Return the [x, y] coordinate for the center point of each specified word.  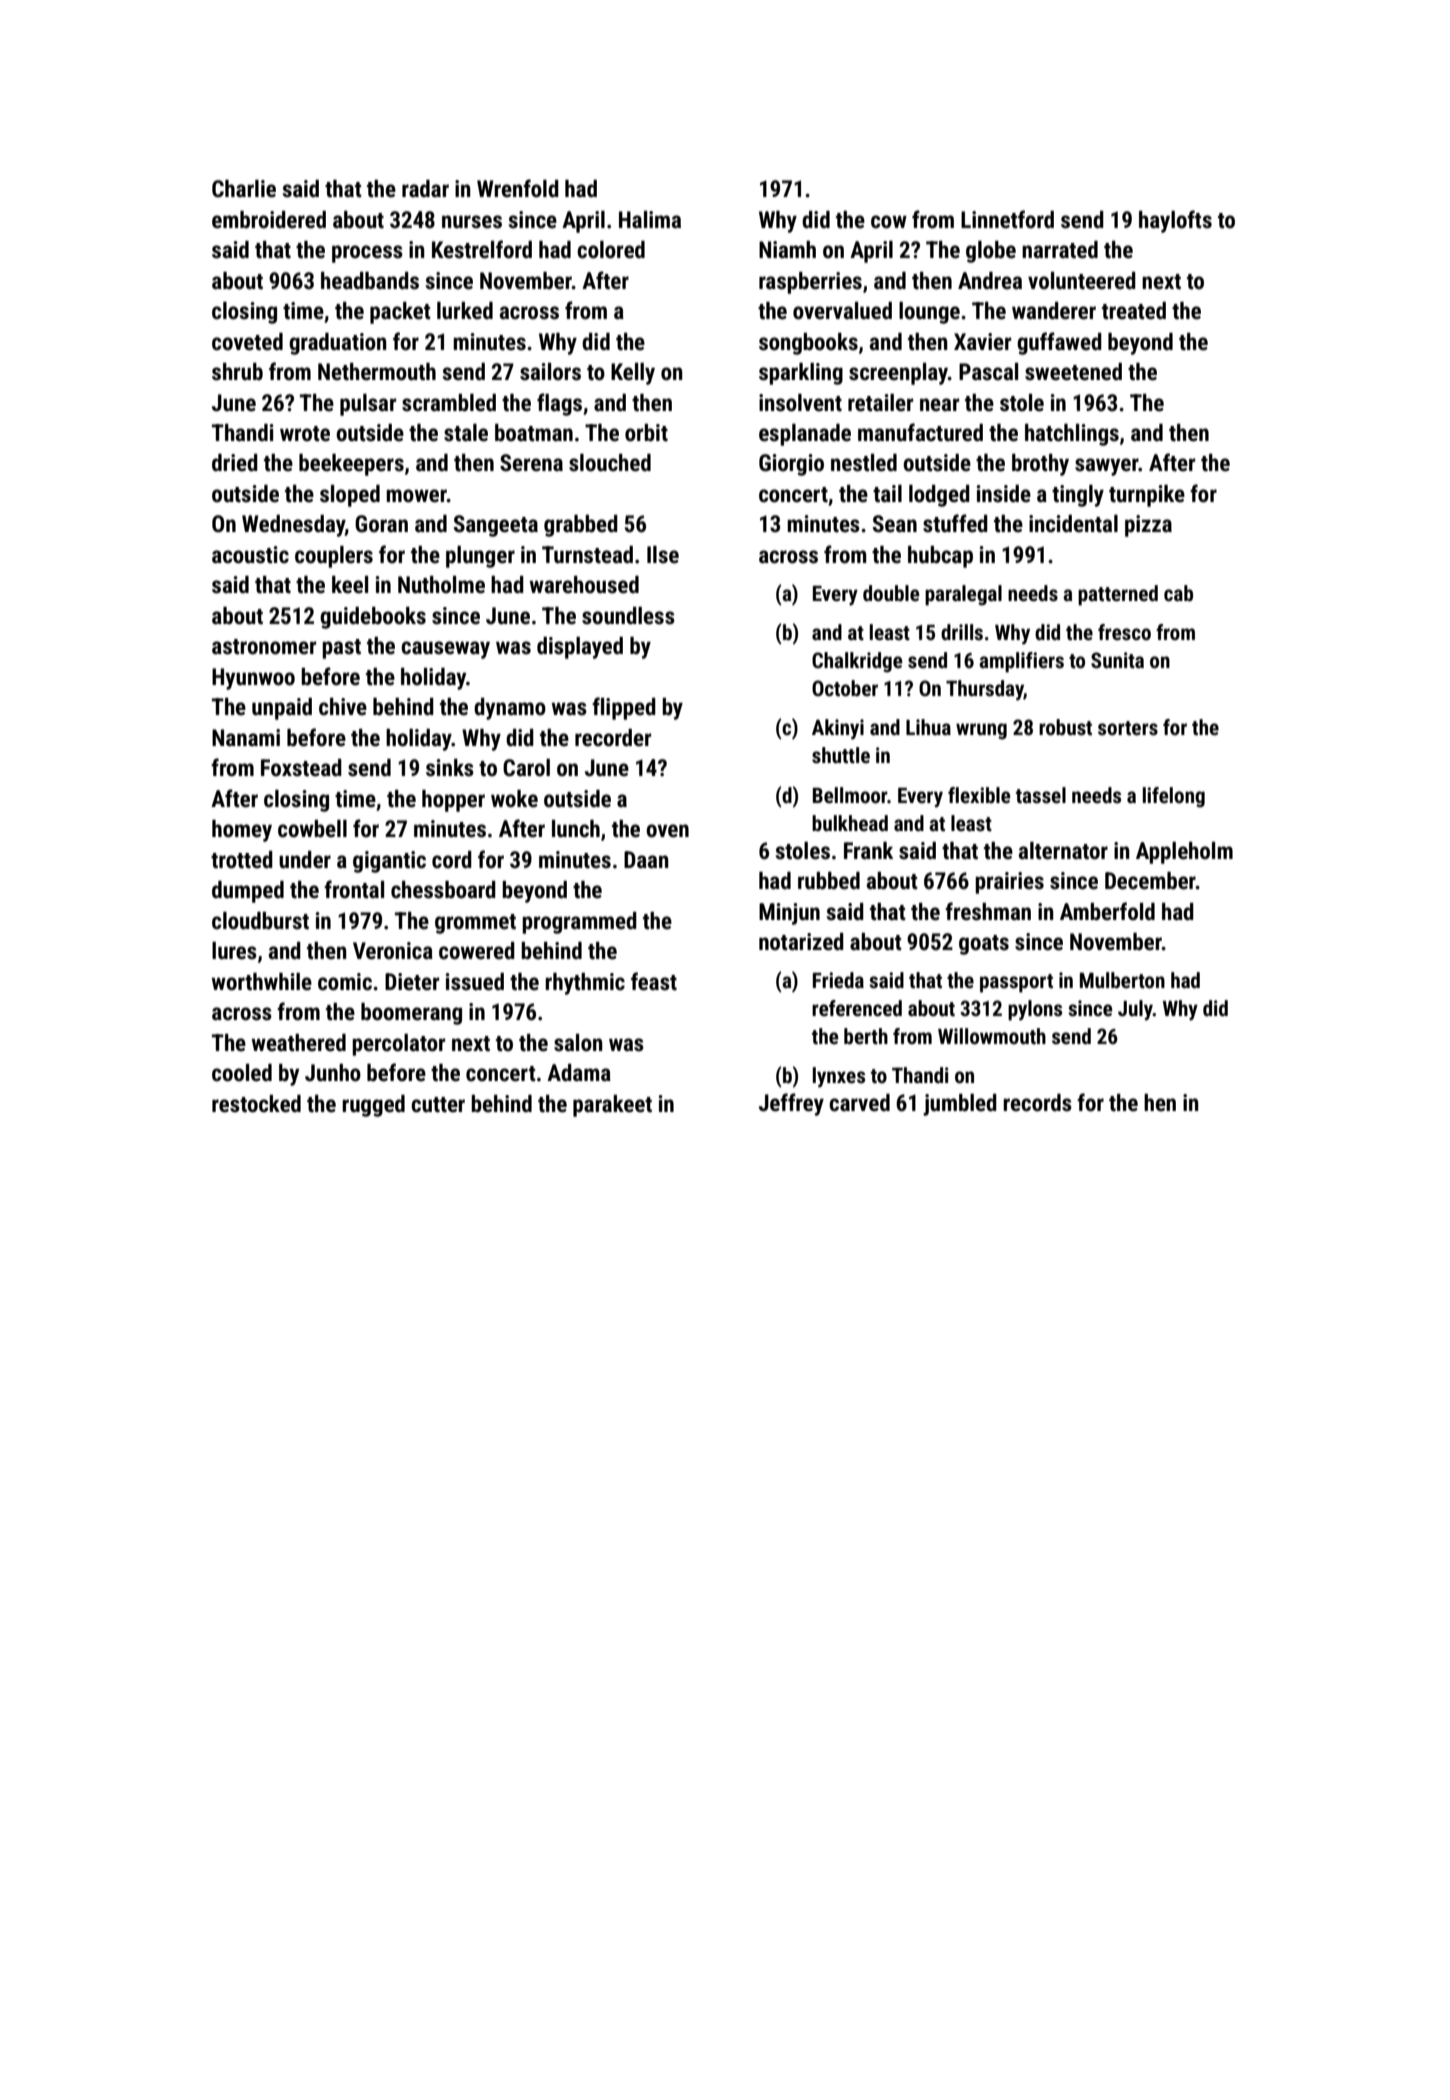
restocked [256, 1104]
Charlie [244, 189]
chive [343, 707]
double [891, 593]
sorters [1128, 728]
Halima [650, 220]
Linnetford [1007, 219]
